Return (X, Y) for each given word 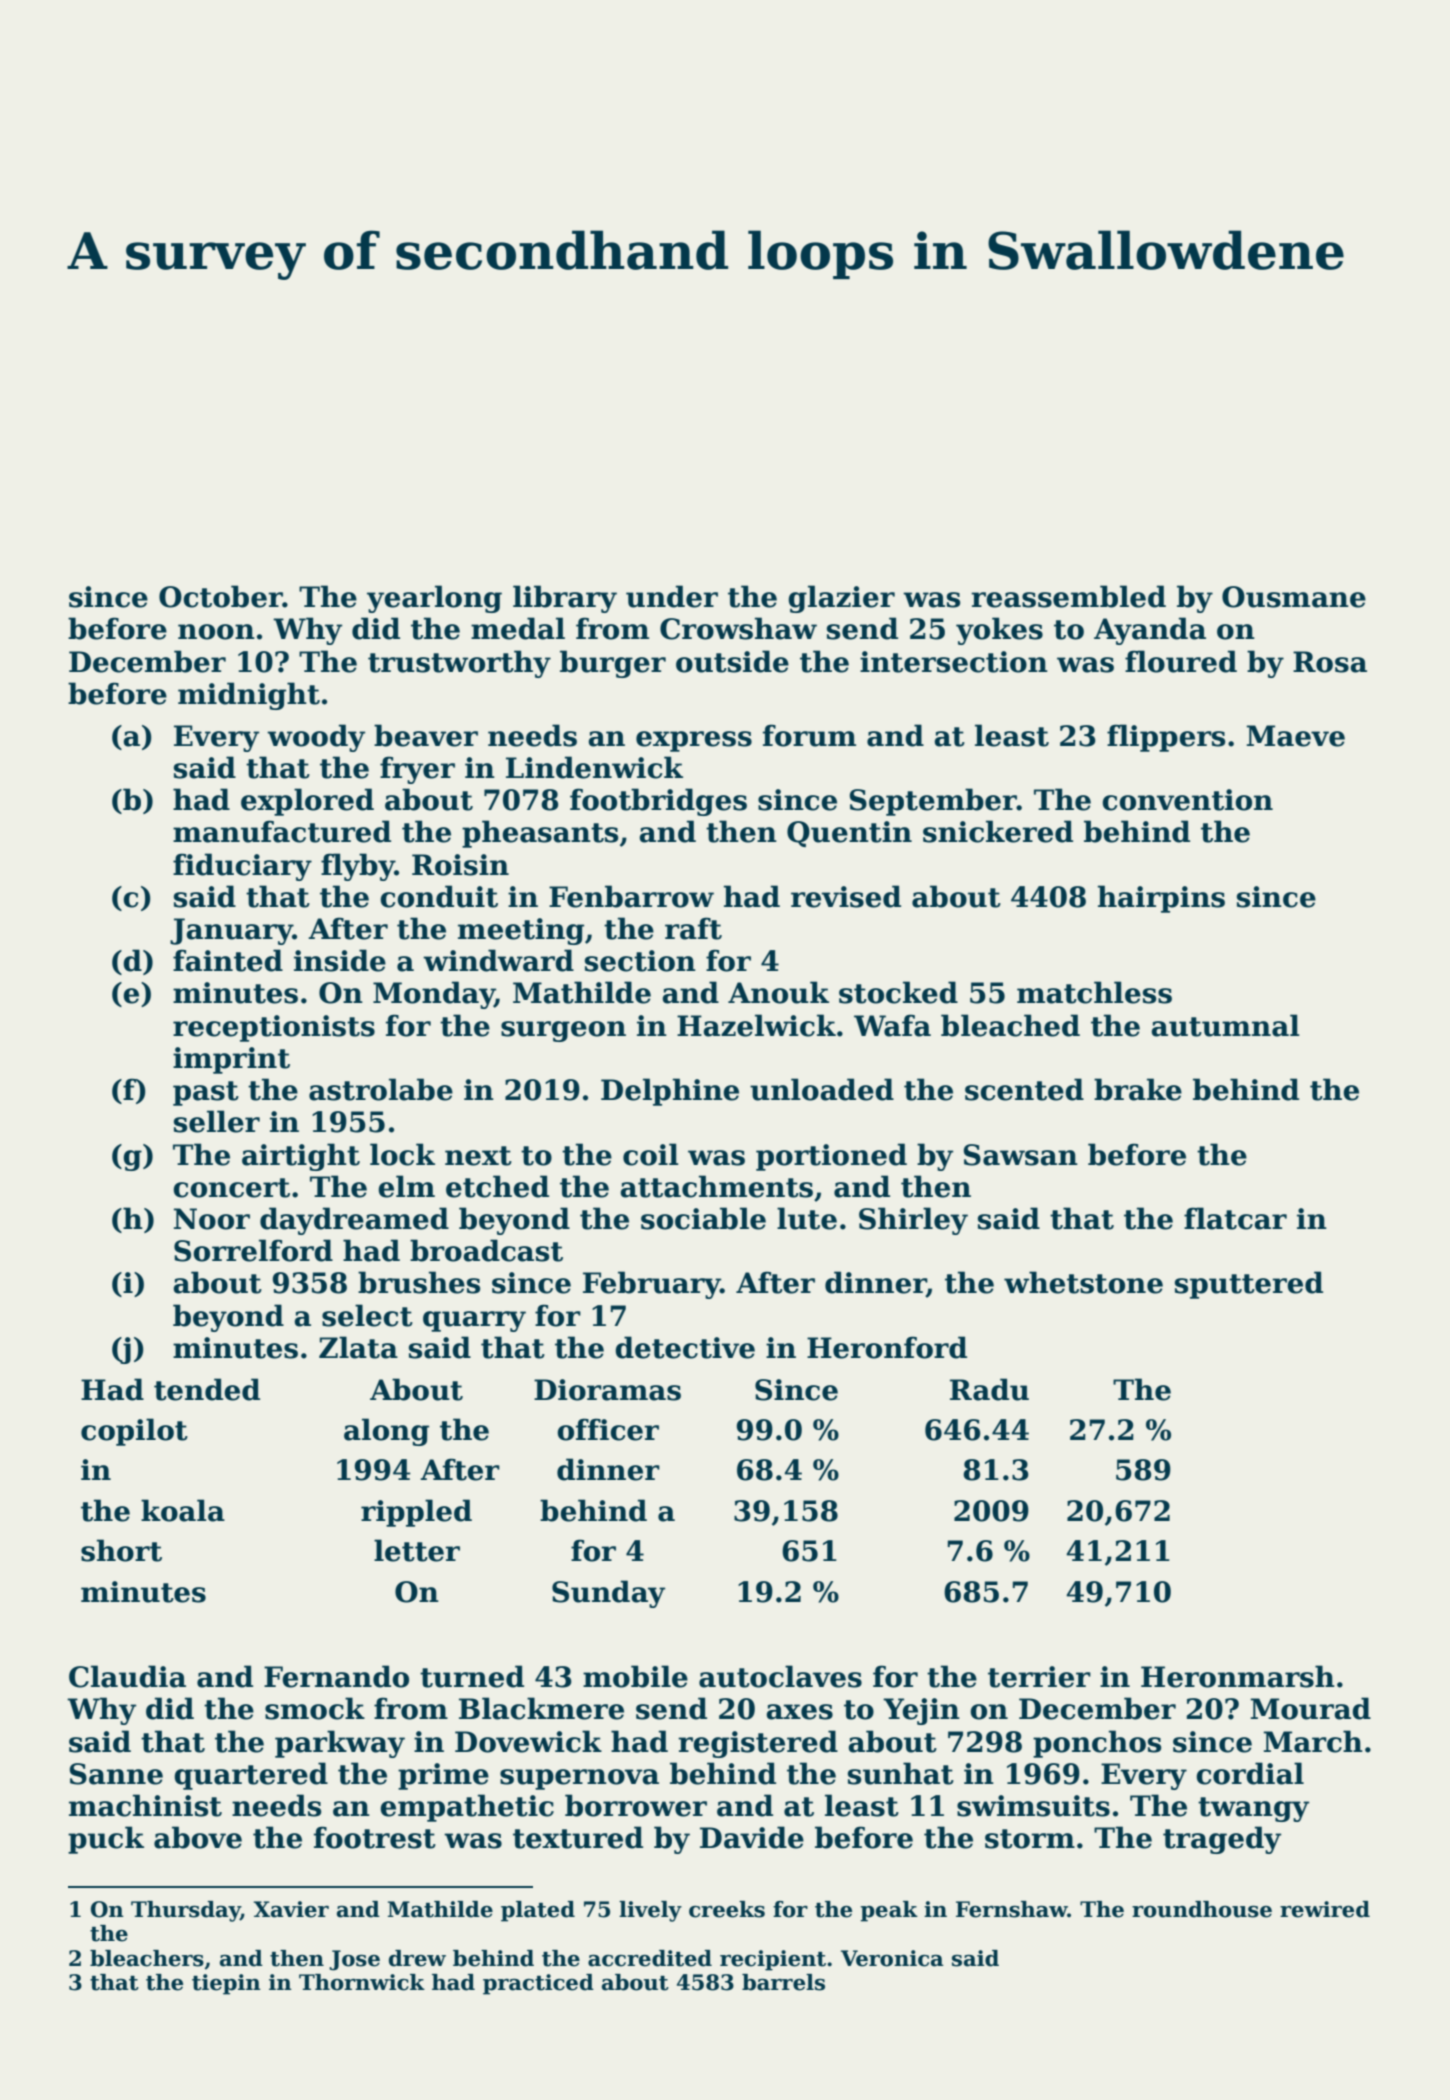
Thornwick (362, 1982)
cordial (1250, 1773)
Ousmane (1294, 597)
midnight (249, 696)
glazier (841, 599)
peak (889, 1911)
